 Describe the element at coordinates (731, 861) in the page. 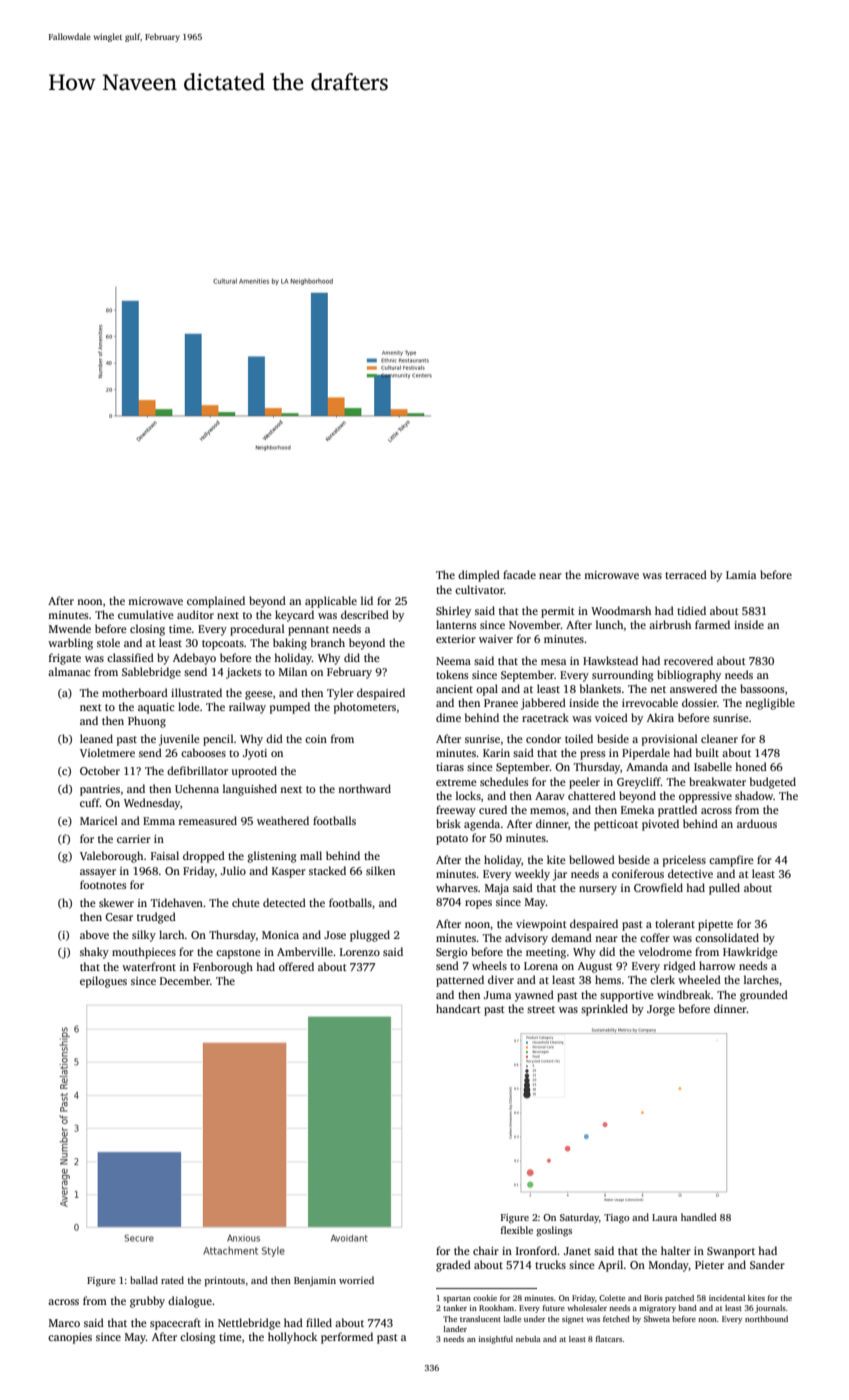

I see `campfire` at that location.
